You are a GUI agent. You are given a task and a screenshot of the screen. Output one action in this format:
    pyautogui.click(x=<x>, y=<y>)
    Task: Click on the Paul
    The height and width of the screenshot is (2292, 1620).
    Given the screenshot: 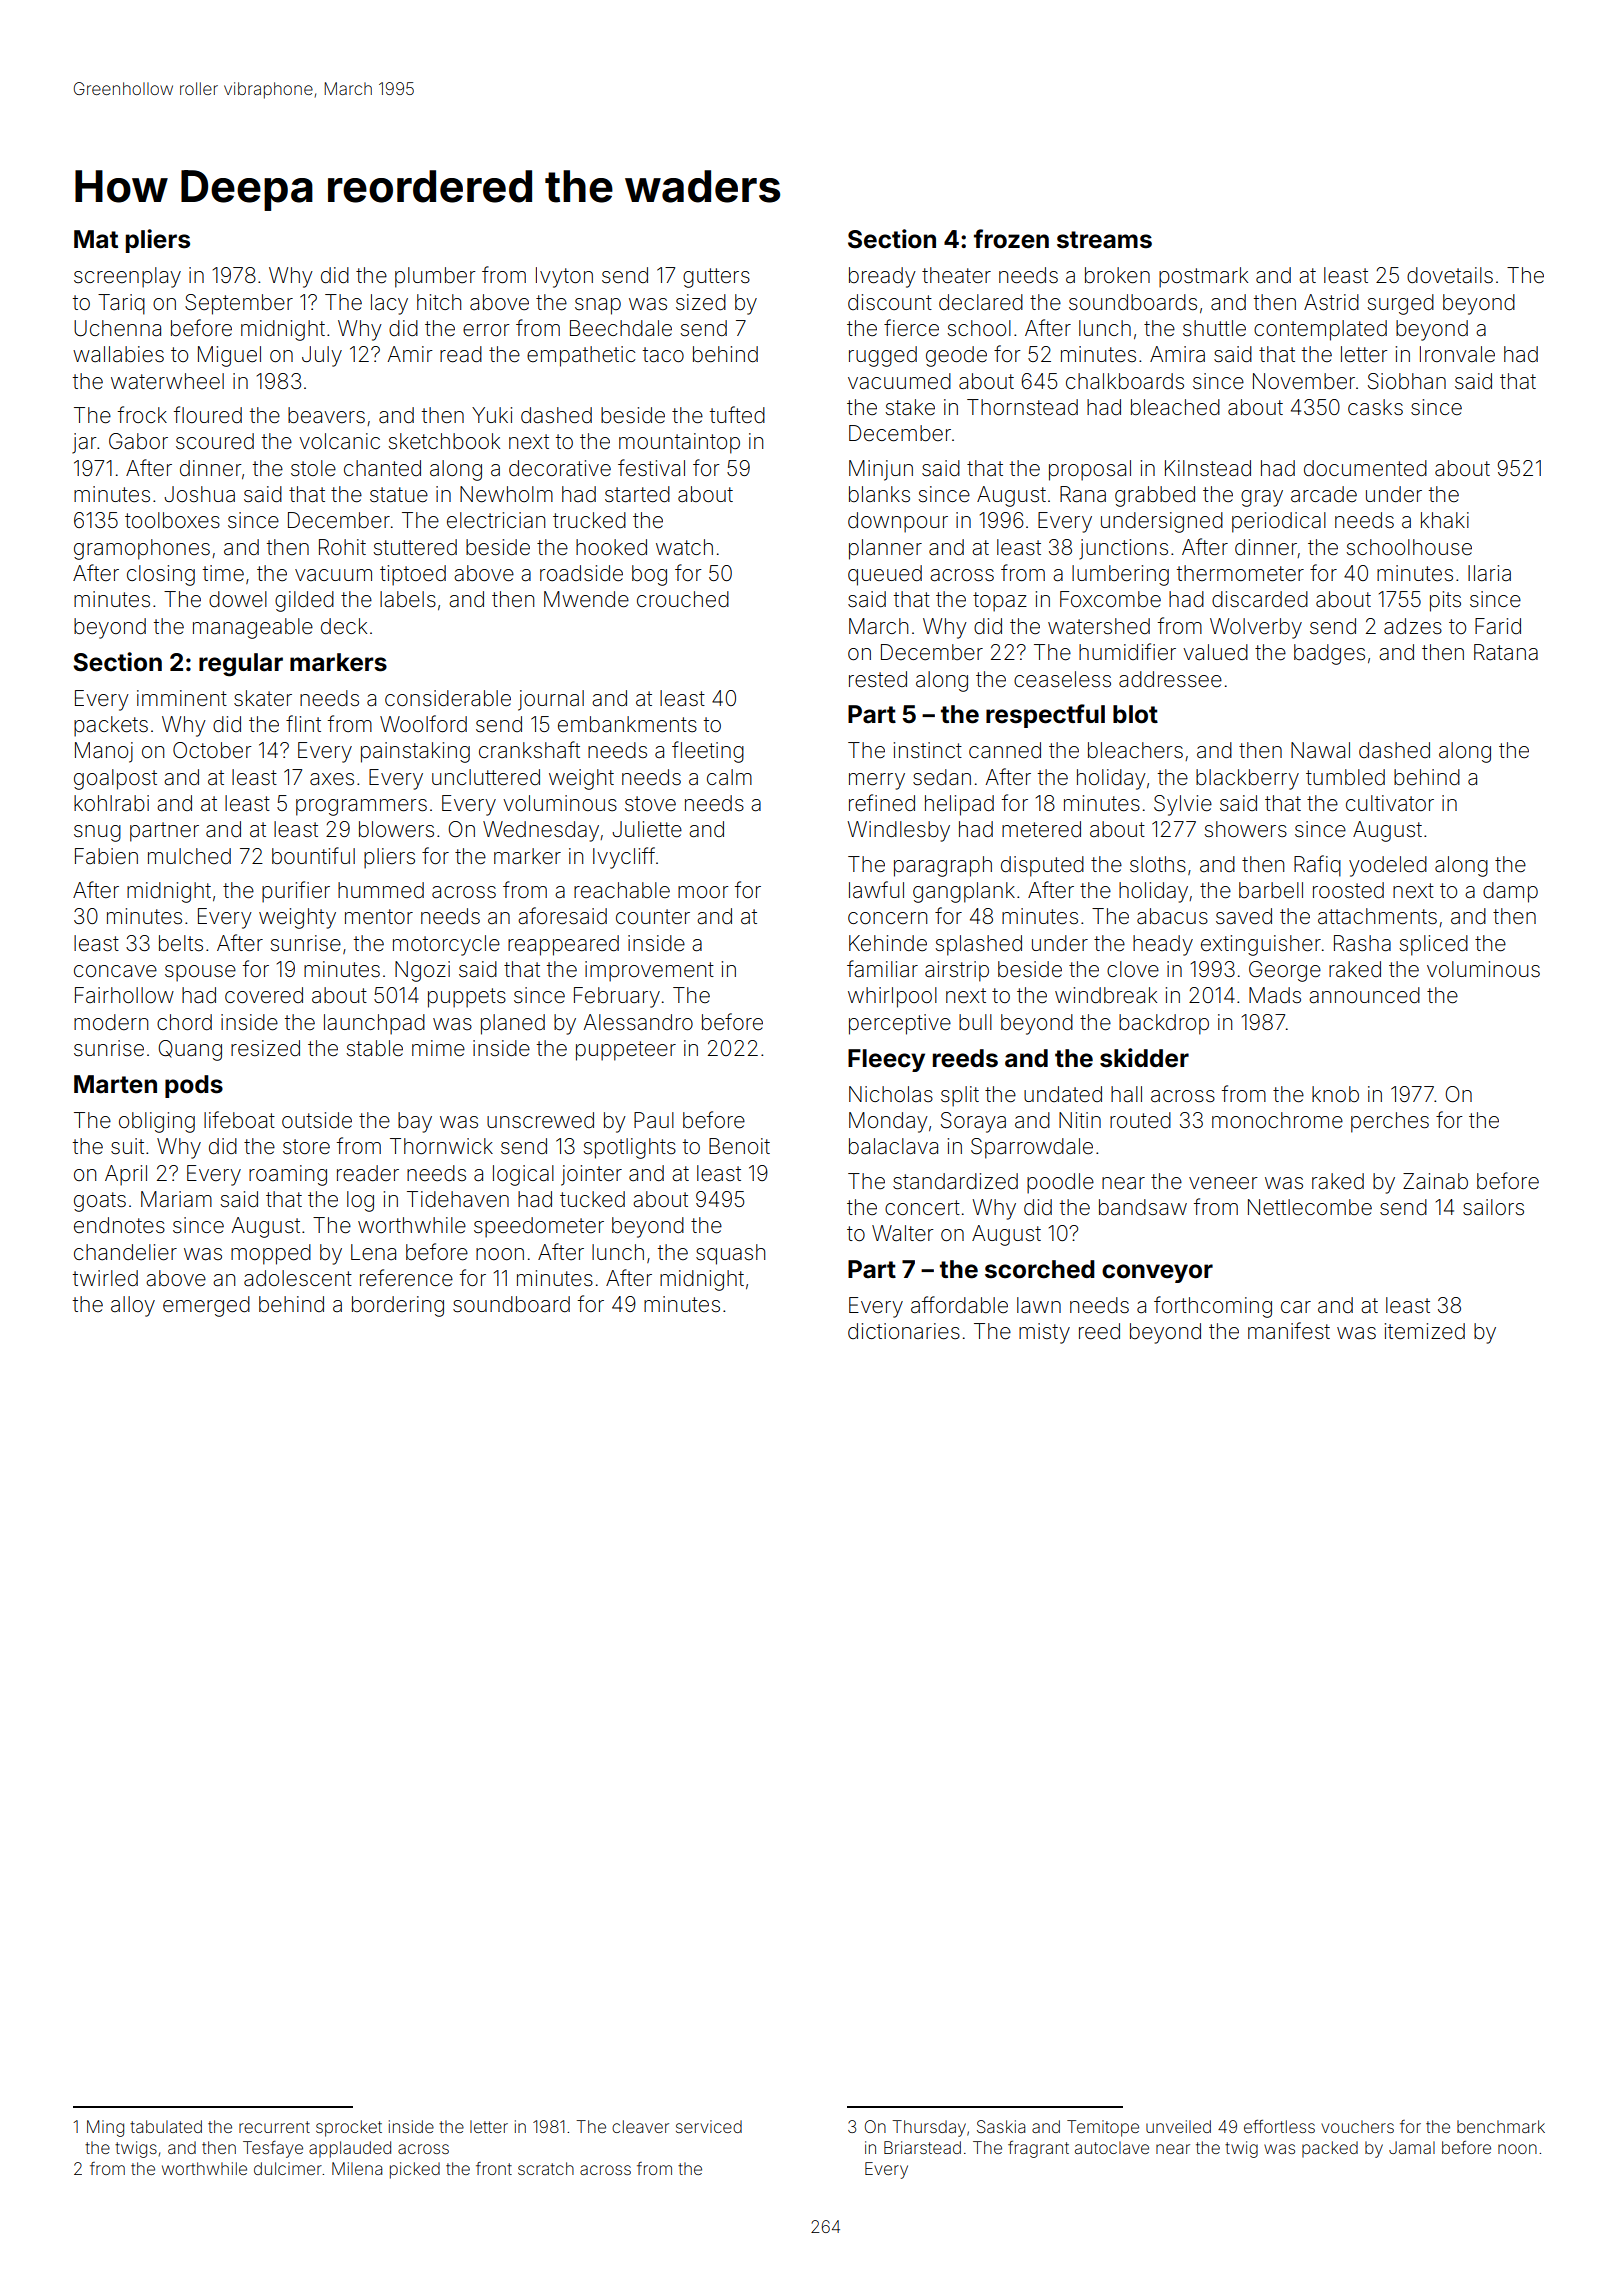 What is the action you would take?
    pyautogui.click(x=654, y=1120)
